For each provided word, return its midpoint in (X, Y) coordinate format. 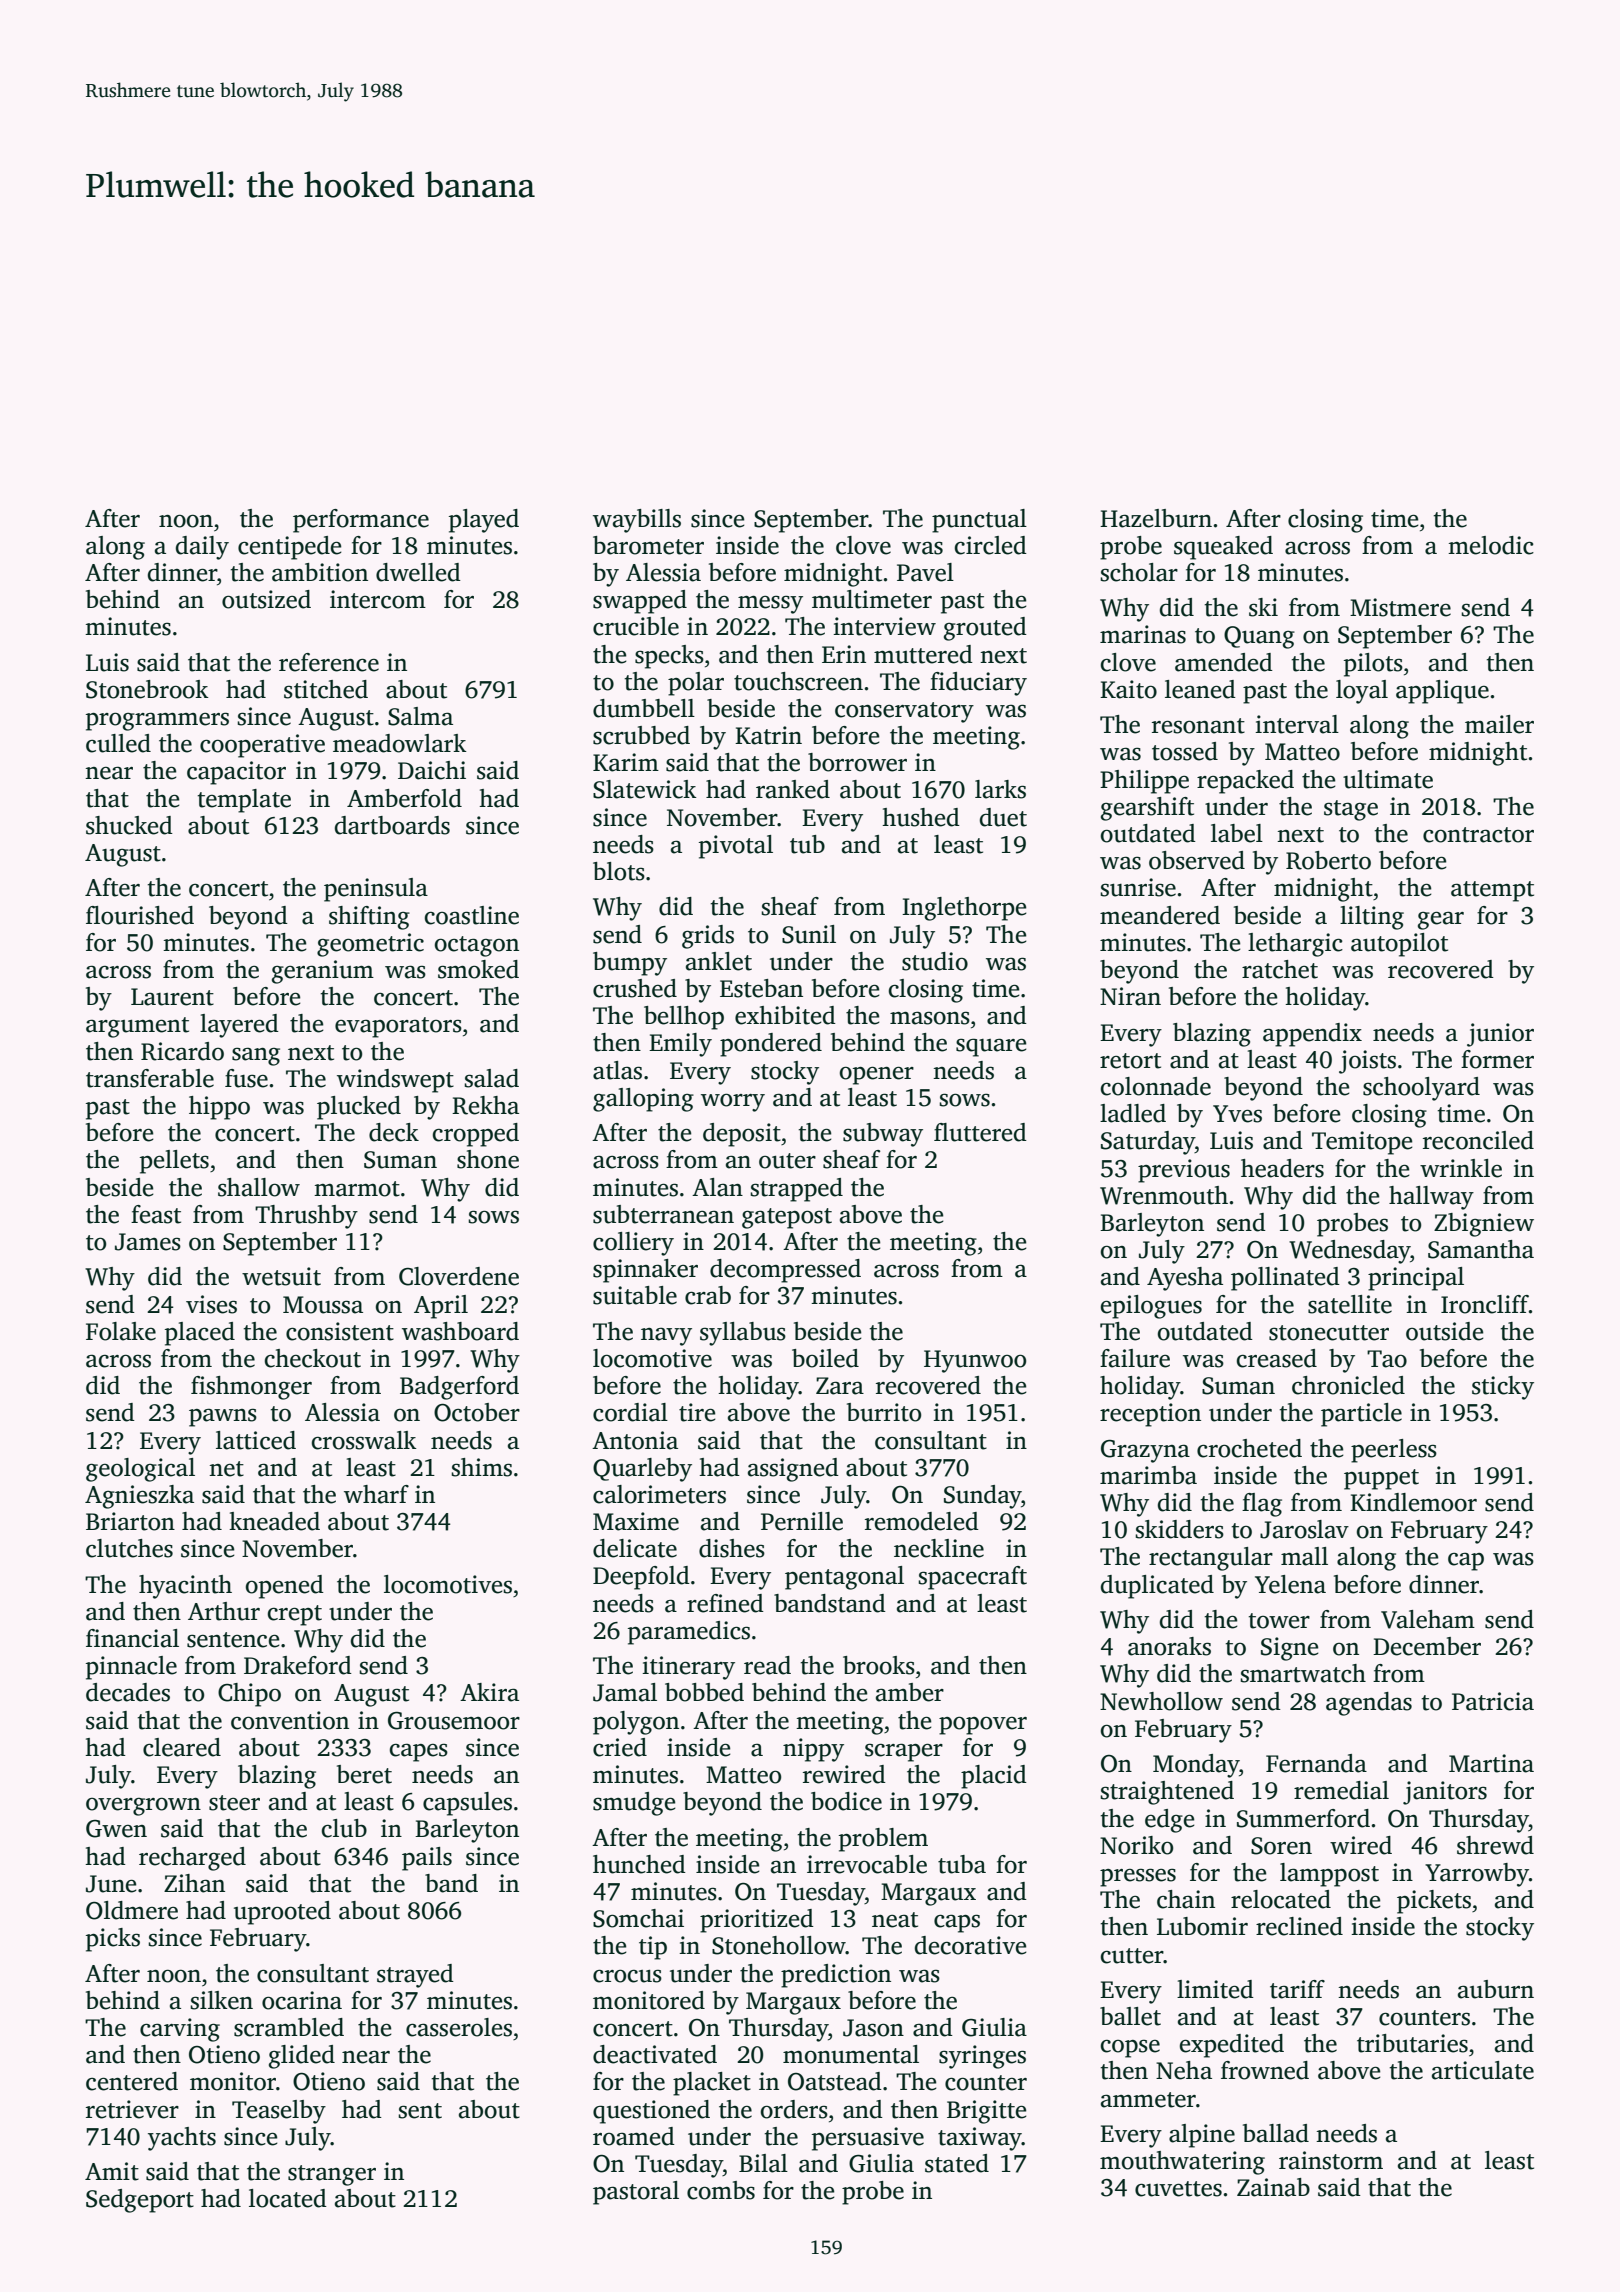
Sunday (982, 1497)
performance (361, 521)
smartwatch (1303, 1673)
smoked (478, 969)
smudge (634, 1804)
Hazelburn (1156, 518)
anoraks (1169, 1646)
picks (113, 1940)
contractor (1478, 835)
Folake (121, 1331)
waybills (637, 521)
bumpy (630, 964)
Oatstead (835, 2081)
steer (234, 1803)
